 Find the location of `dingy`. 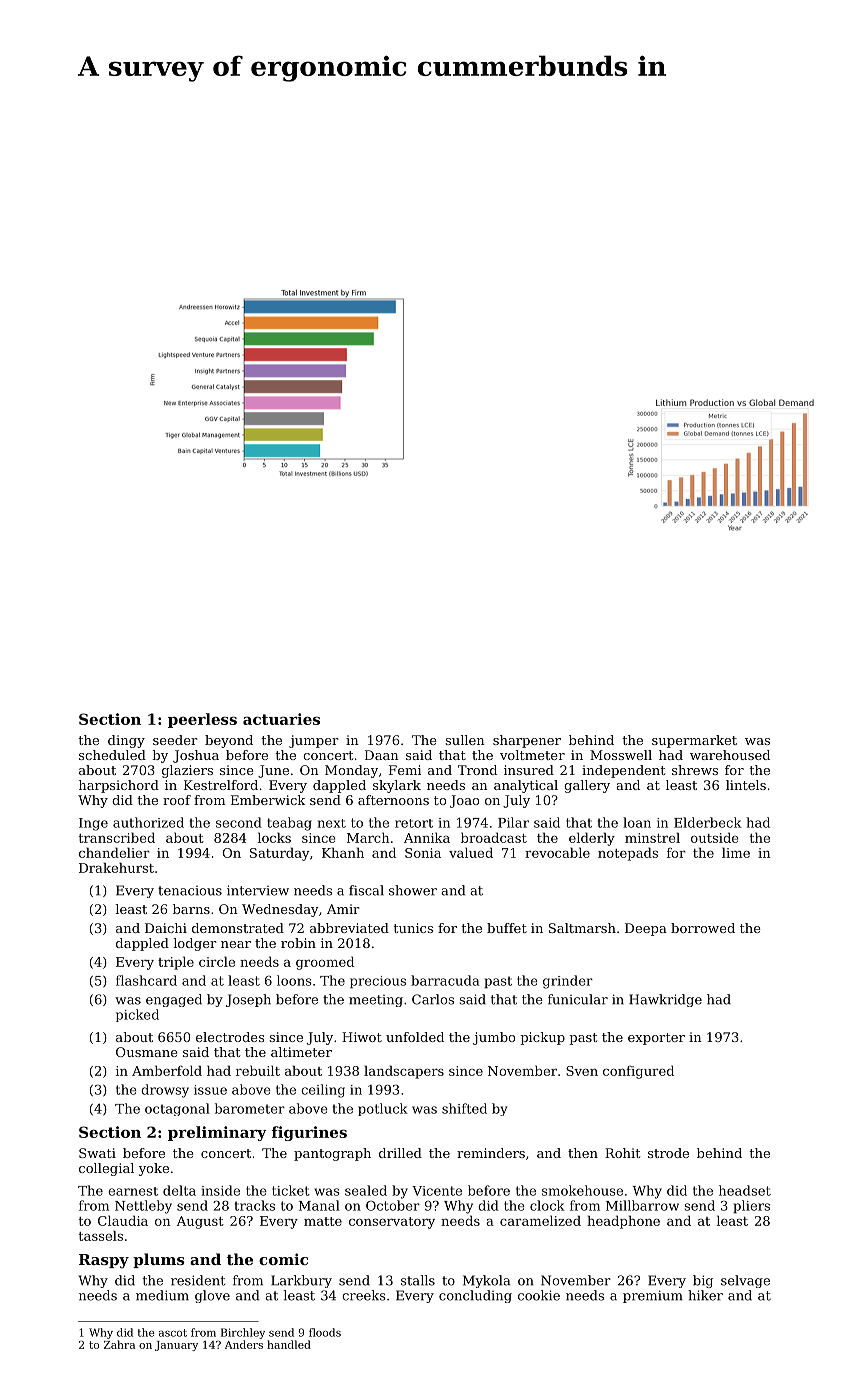

dingy is located at coordinates (126, 741).
